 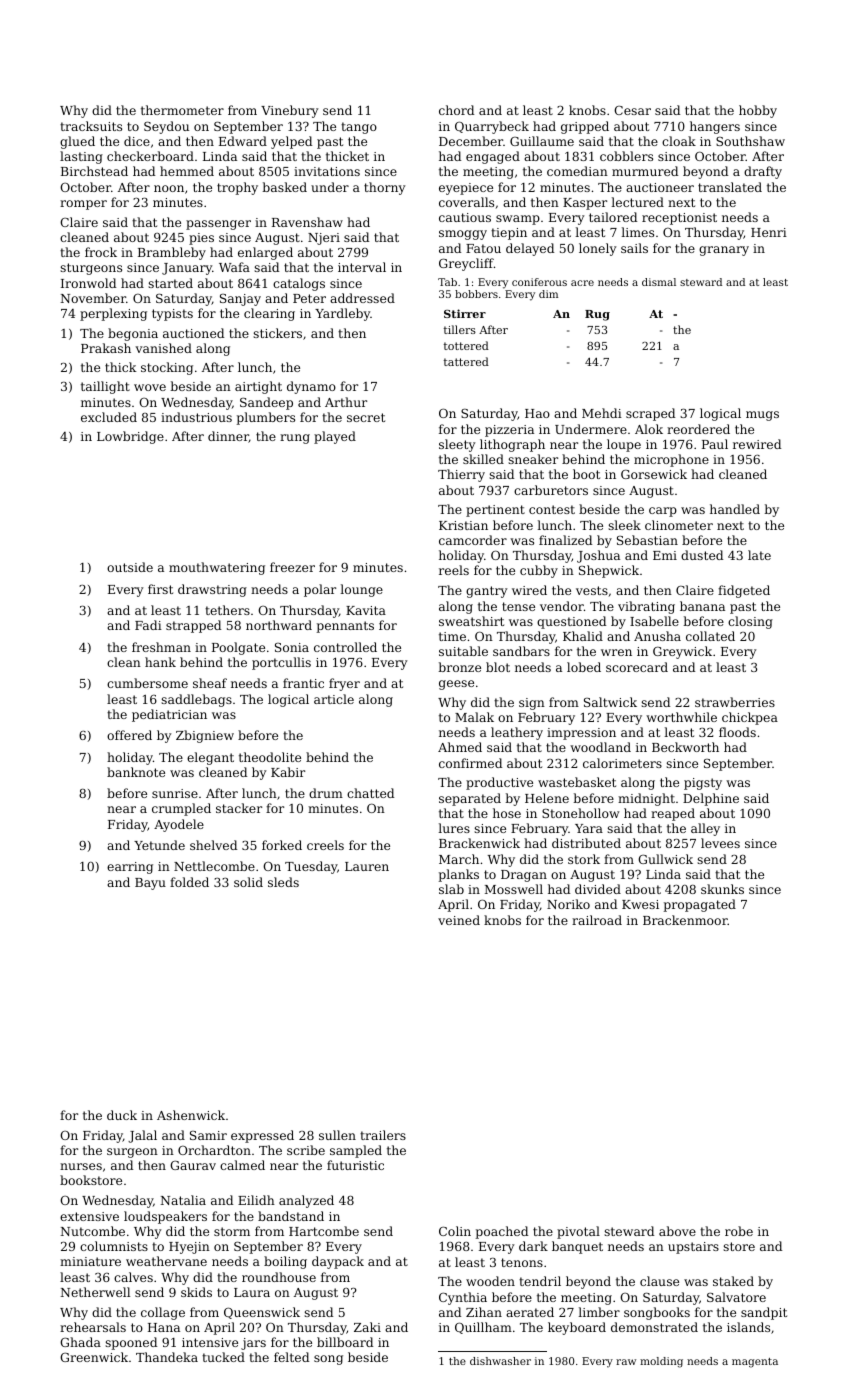 What do you see at coordinates (598, 556) in the screenshot?
I see `Joshua` at bounding box center [598, 556].
